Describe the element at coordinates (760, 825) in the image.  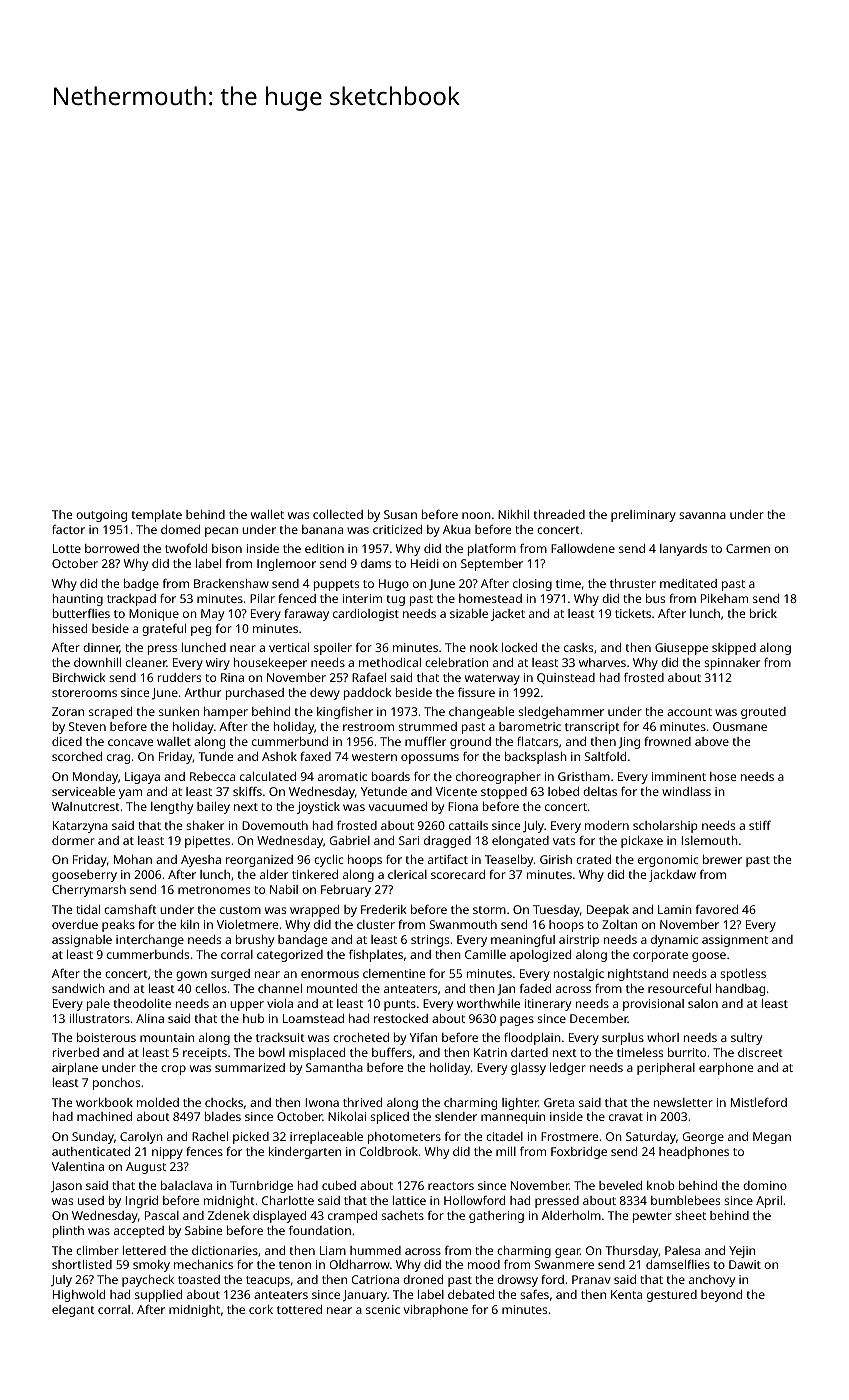
I see `stiff` at that location.
